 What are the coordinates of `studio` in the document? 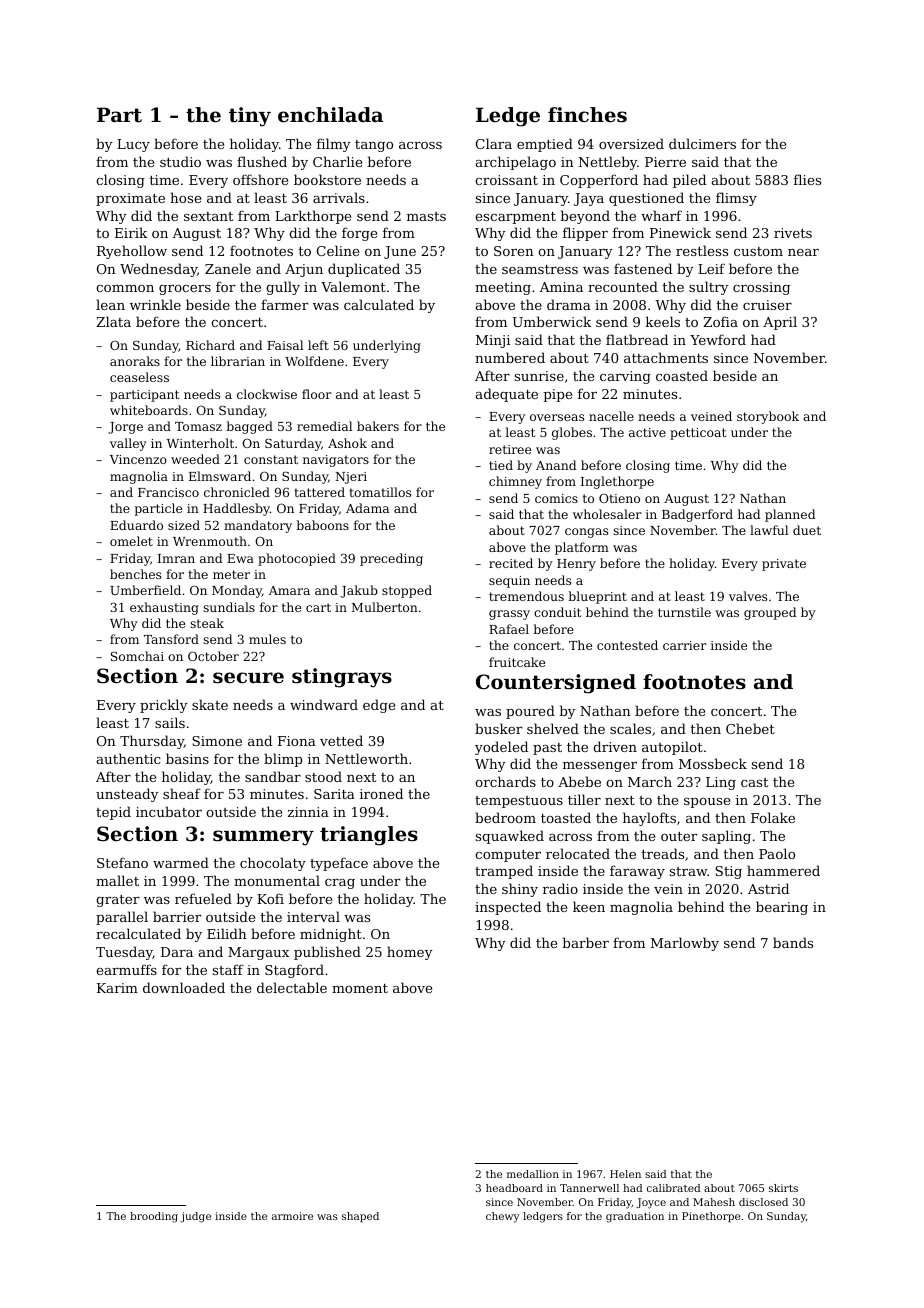 It's located at (180, 161).
